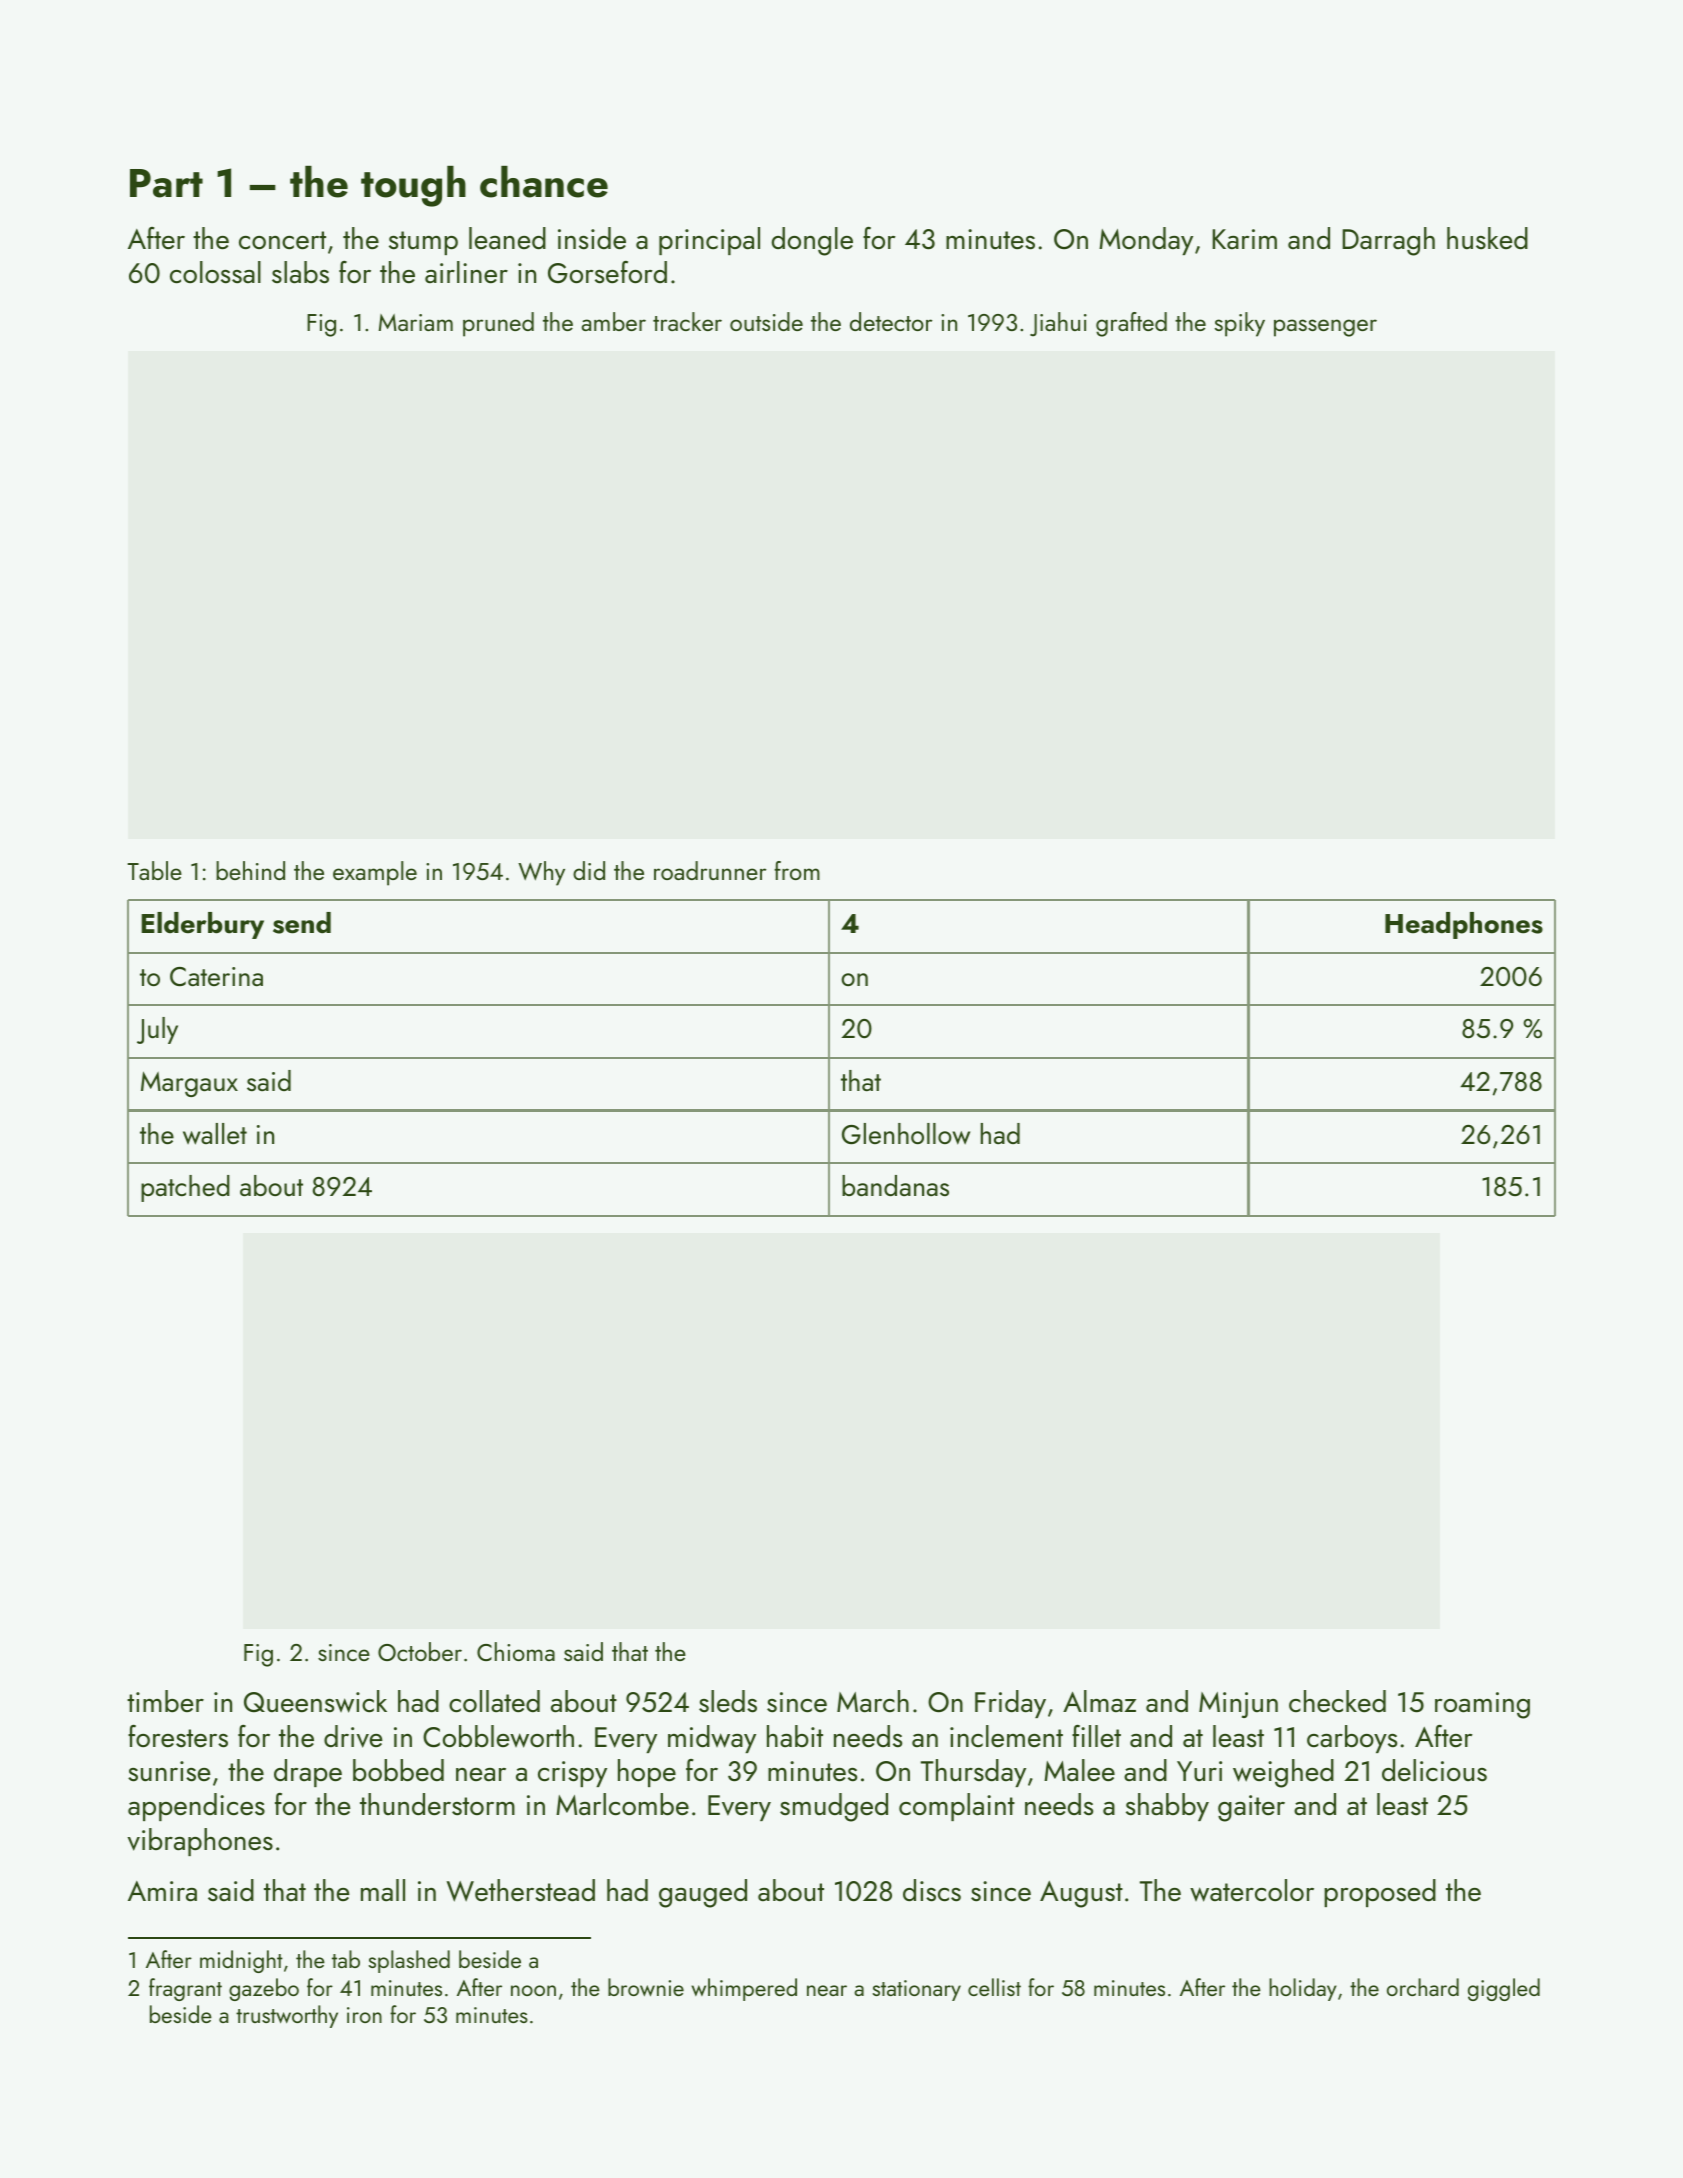 This page has height=2178, width=1683. What do you see at coordinates (516, 1651) in the page?
I see `Chioma` at bounding box center [516, 1651].
